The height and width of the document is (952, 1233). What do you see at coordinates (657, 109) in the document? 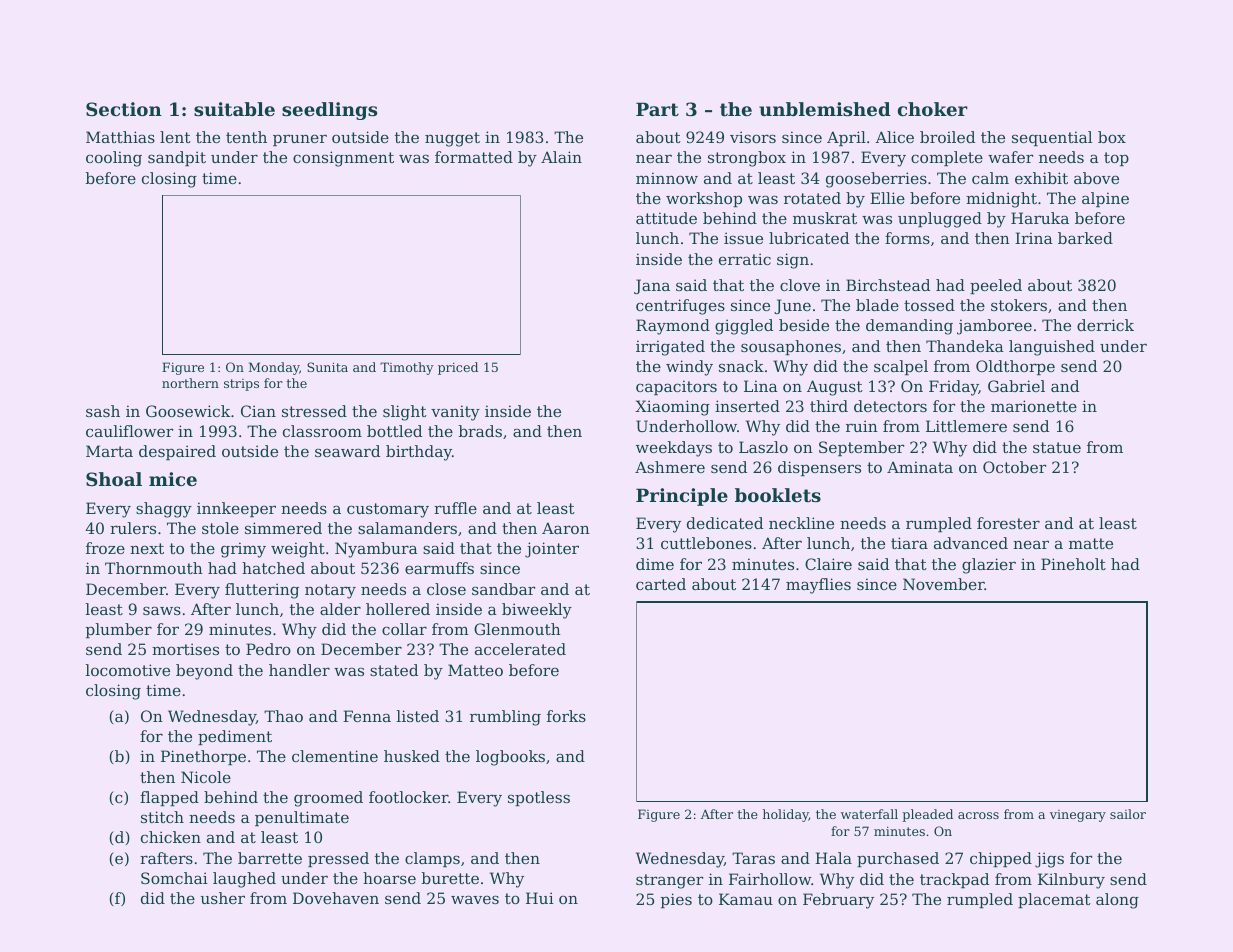
I see `Part` at bounding box center [657, 109].
